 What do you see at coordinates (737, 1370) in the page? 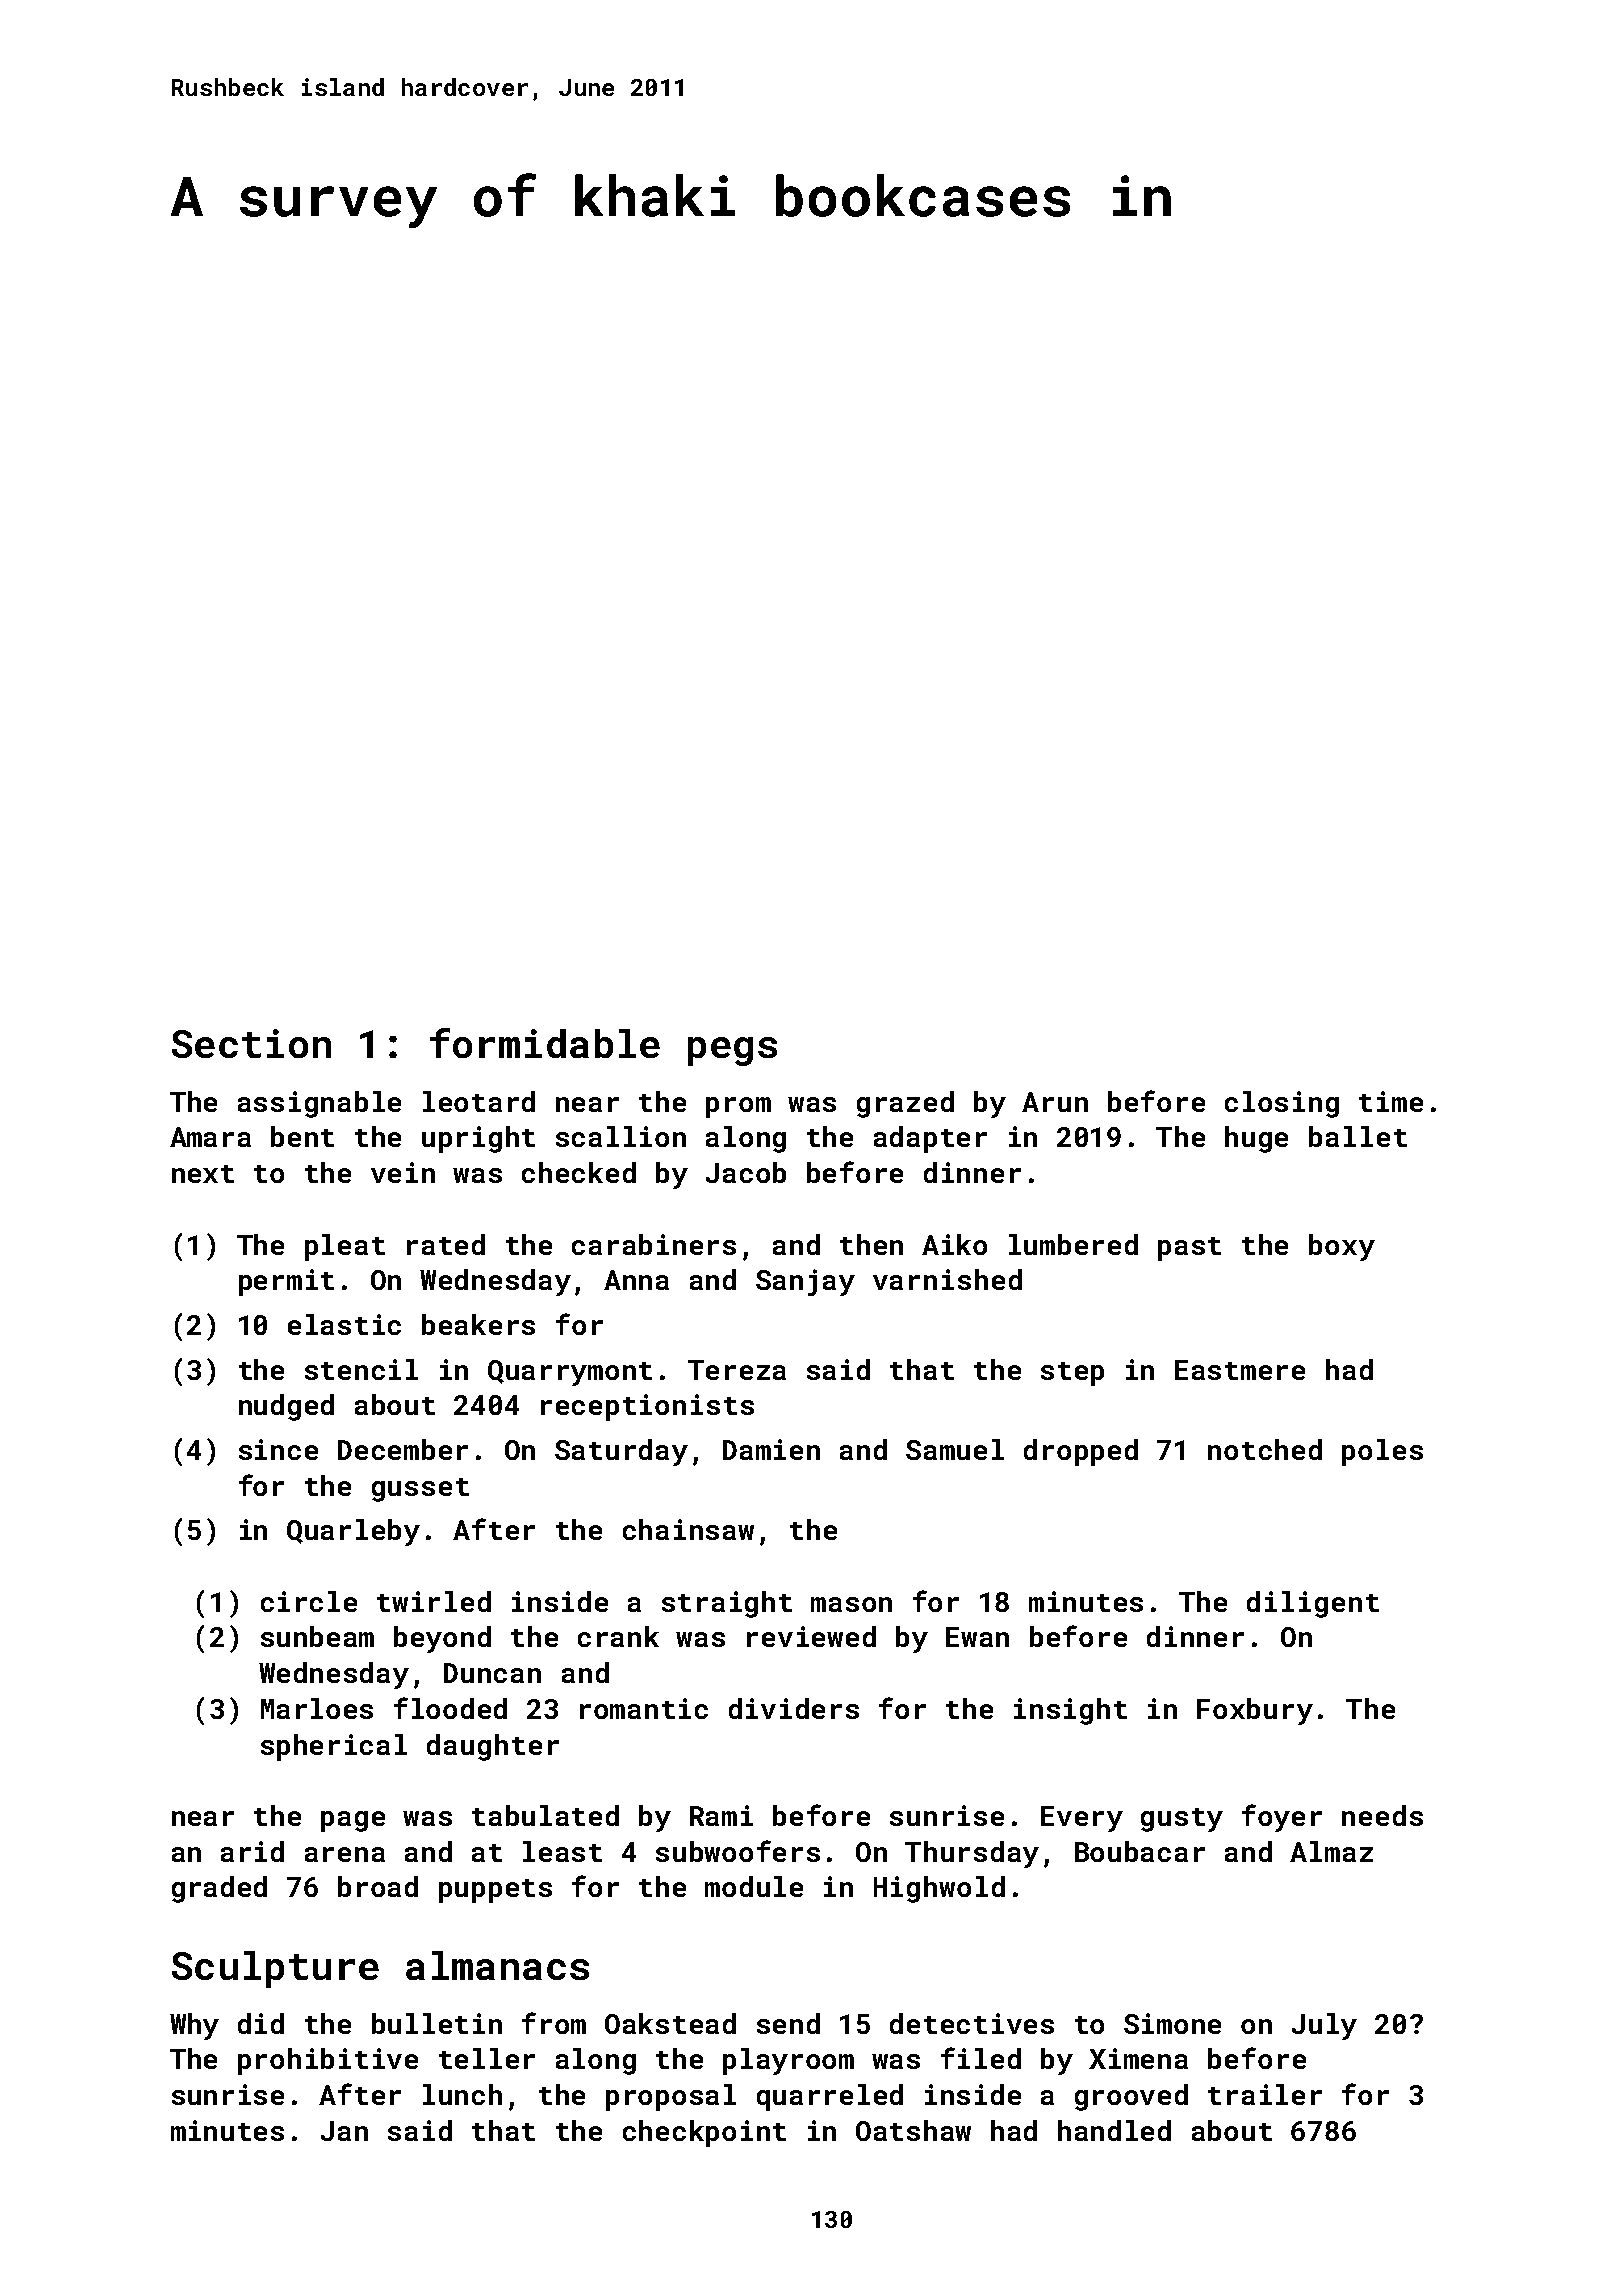
I see `Tereza` at bounding box center [737, 1370].
